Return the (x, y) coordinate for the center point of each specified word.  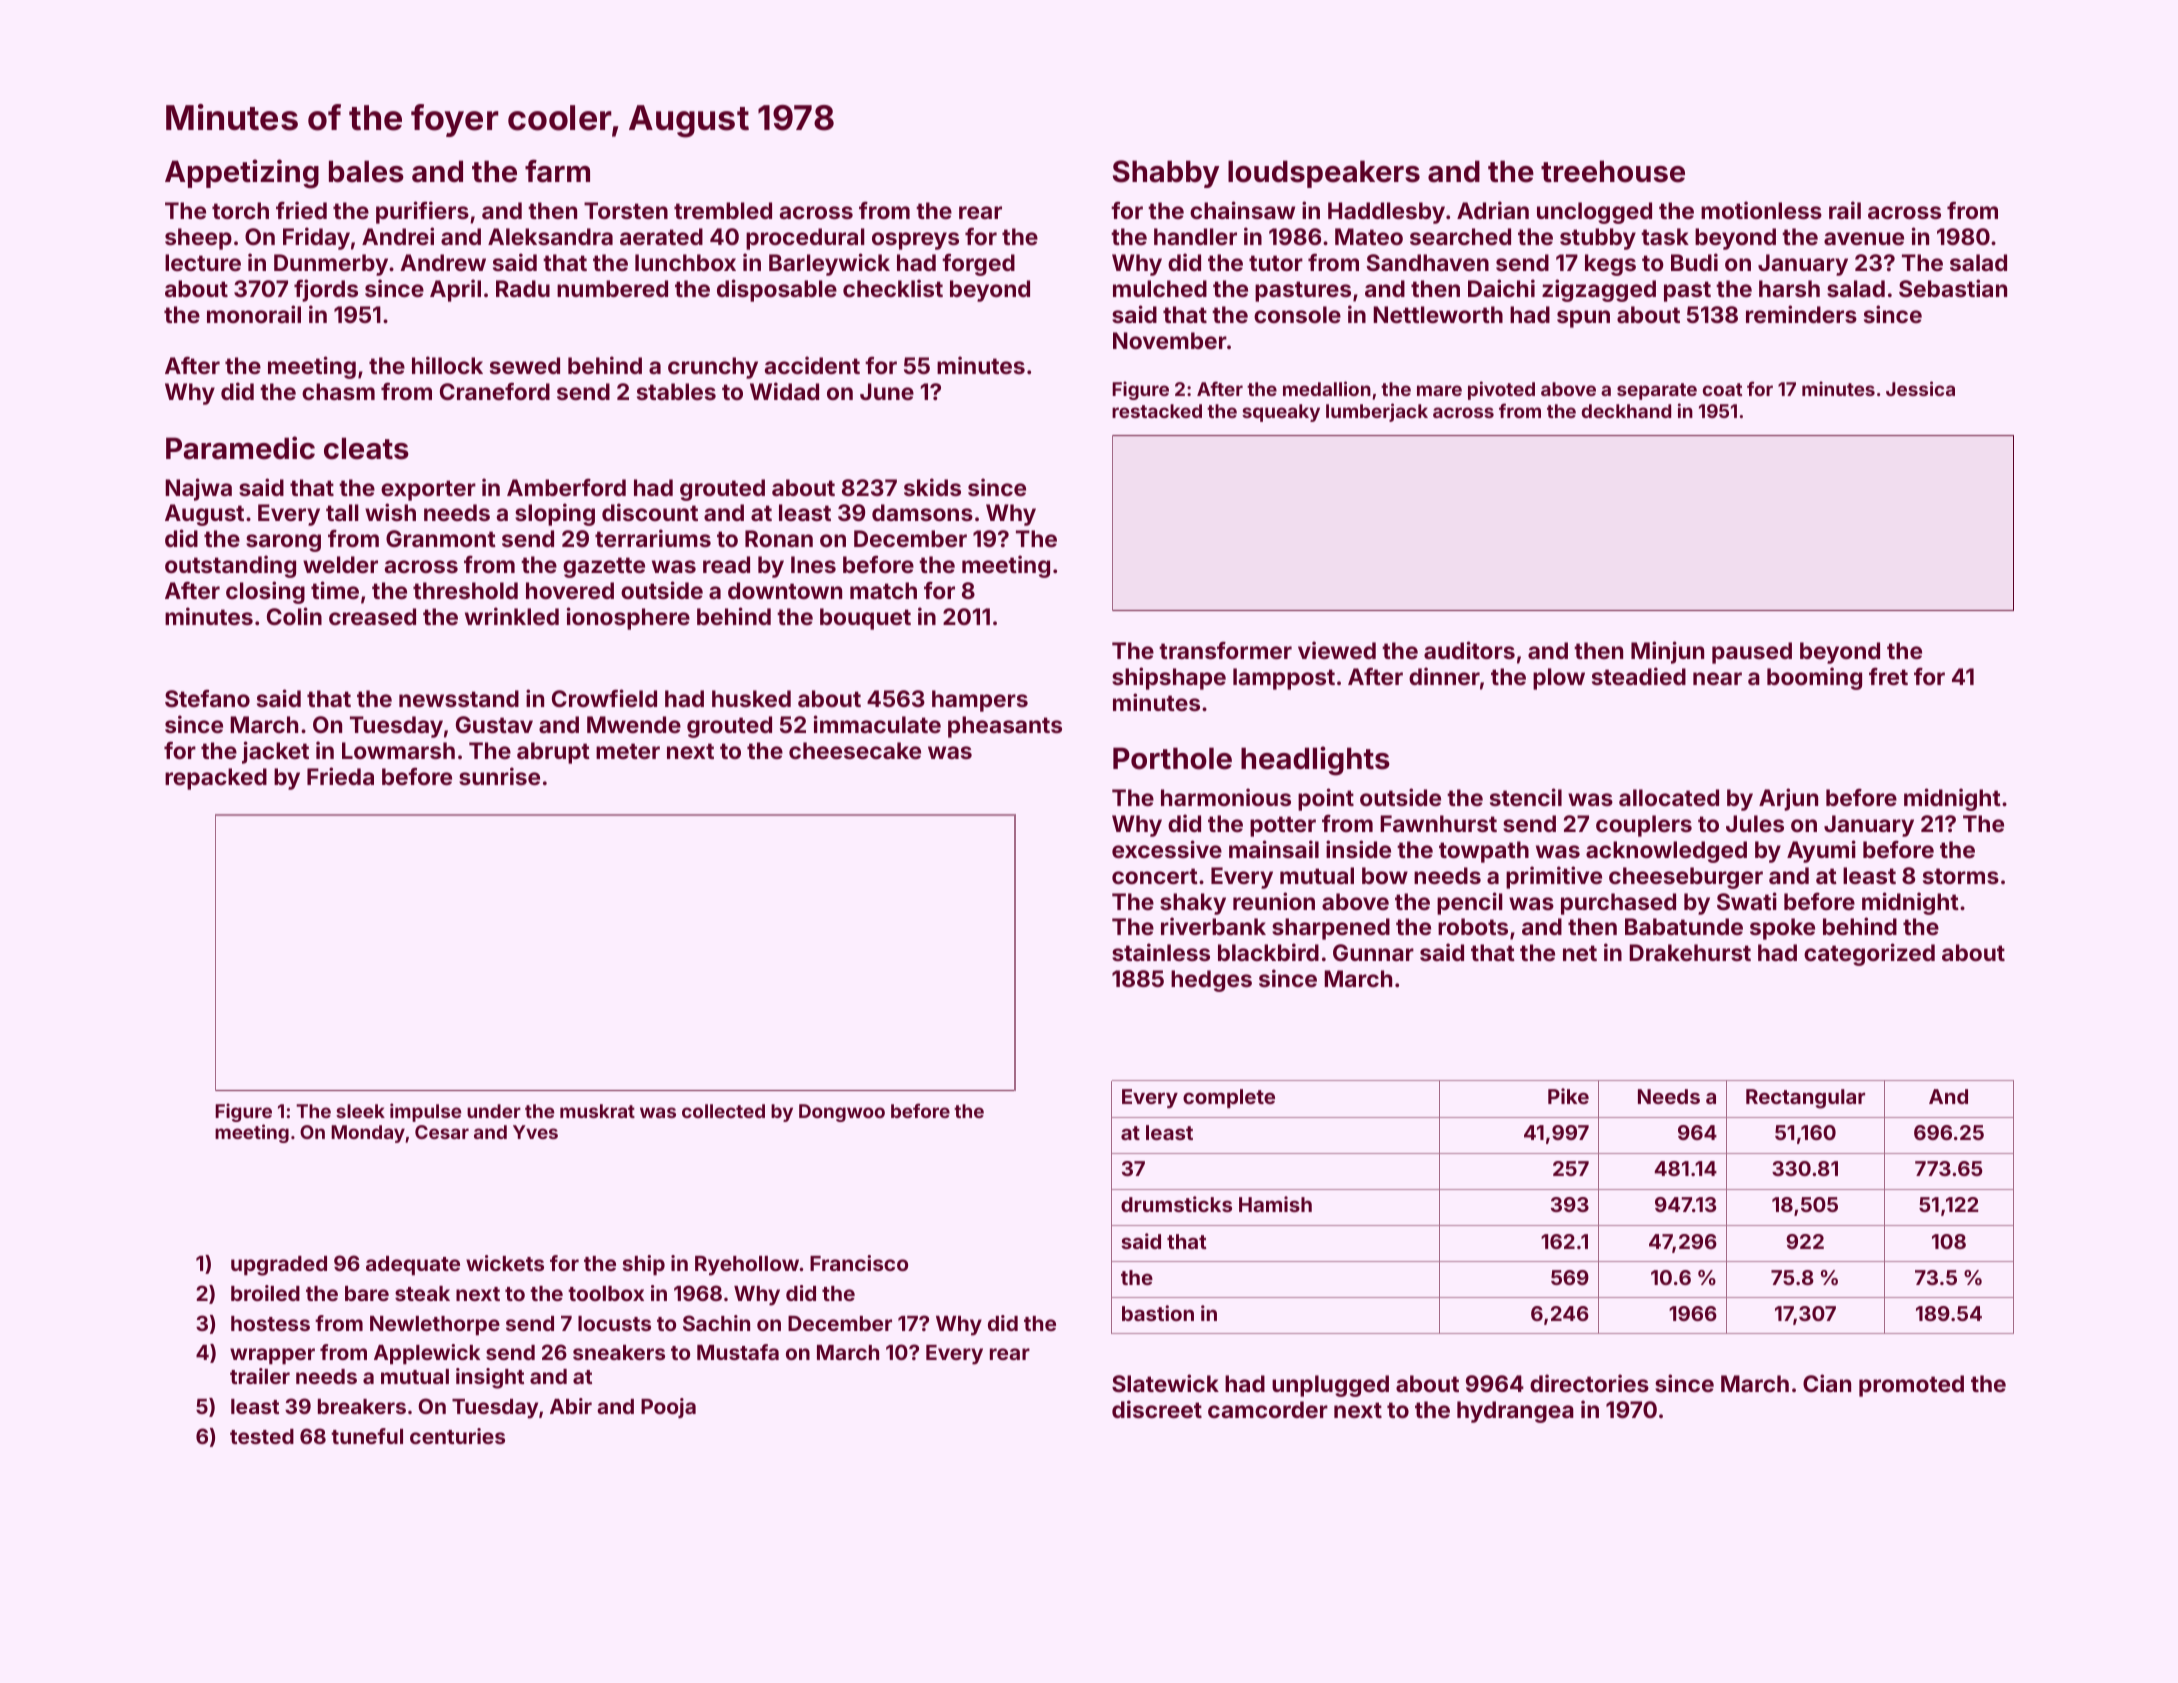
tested (262, 1436)
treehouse (1613, 171)
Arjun (1788, 799)
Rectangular (1805, 1099)
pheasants (1005, 727)
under (494, 1111)
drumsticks (1176, 1204)
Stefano (207, 698)
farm (557, 171)
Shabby (1166, 174)
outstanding (230, 566)
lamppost (1284, 679)
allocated (1669, 797)
